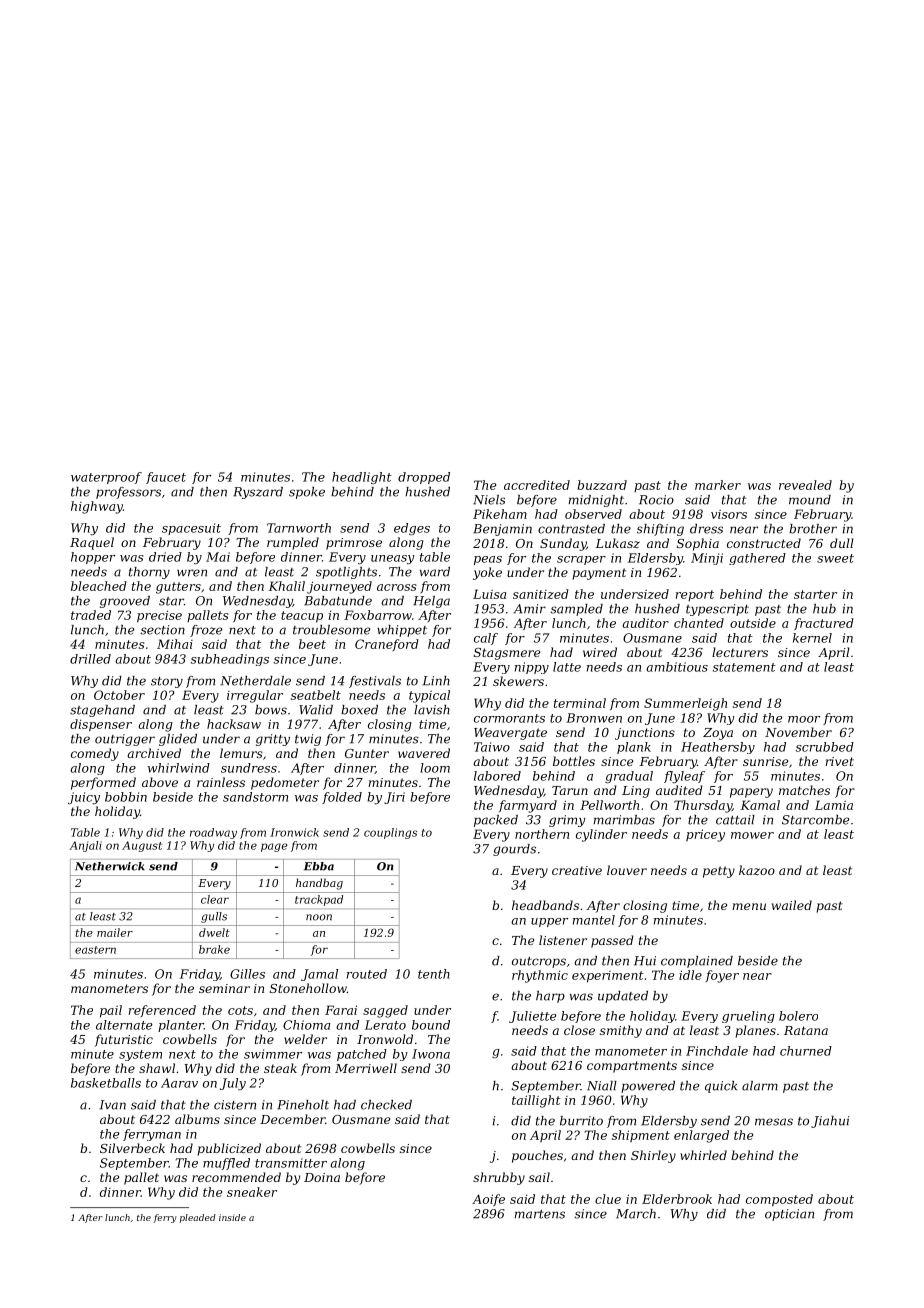  Describe the element at coordinates (91, 615) in the document. I see `traded` at that location.
